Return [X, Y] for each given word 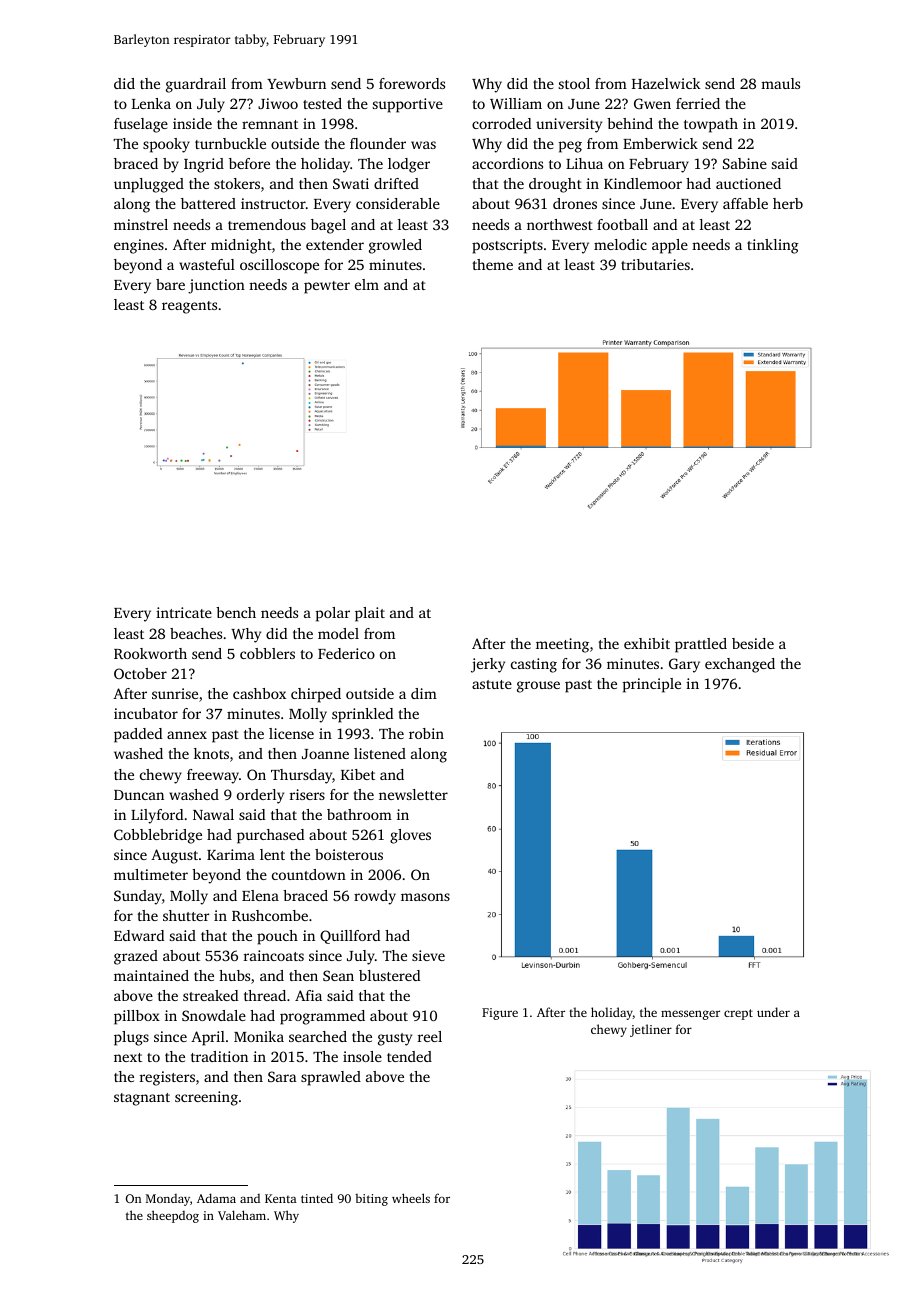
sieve [428, 955]
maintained [151, 975]
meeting [562, 645]
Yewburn [296, 83]
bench [236, 612]
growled [395, 246]
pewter [327, 287]
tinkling [773, 246]
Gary [684, 665]
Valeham [242, 1215]
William [516, 103]
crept [738, 1014]
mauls [780, 83]
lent [272, 854]
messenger [690, 1015]
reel [430, 1036]
